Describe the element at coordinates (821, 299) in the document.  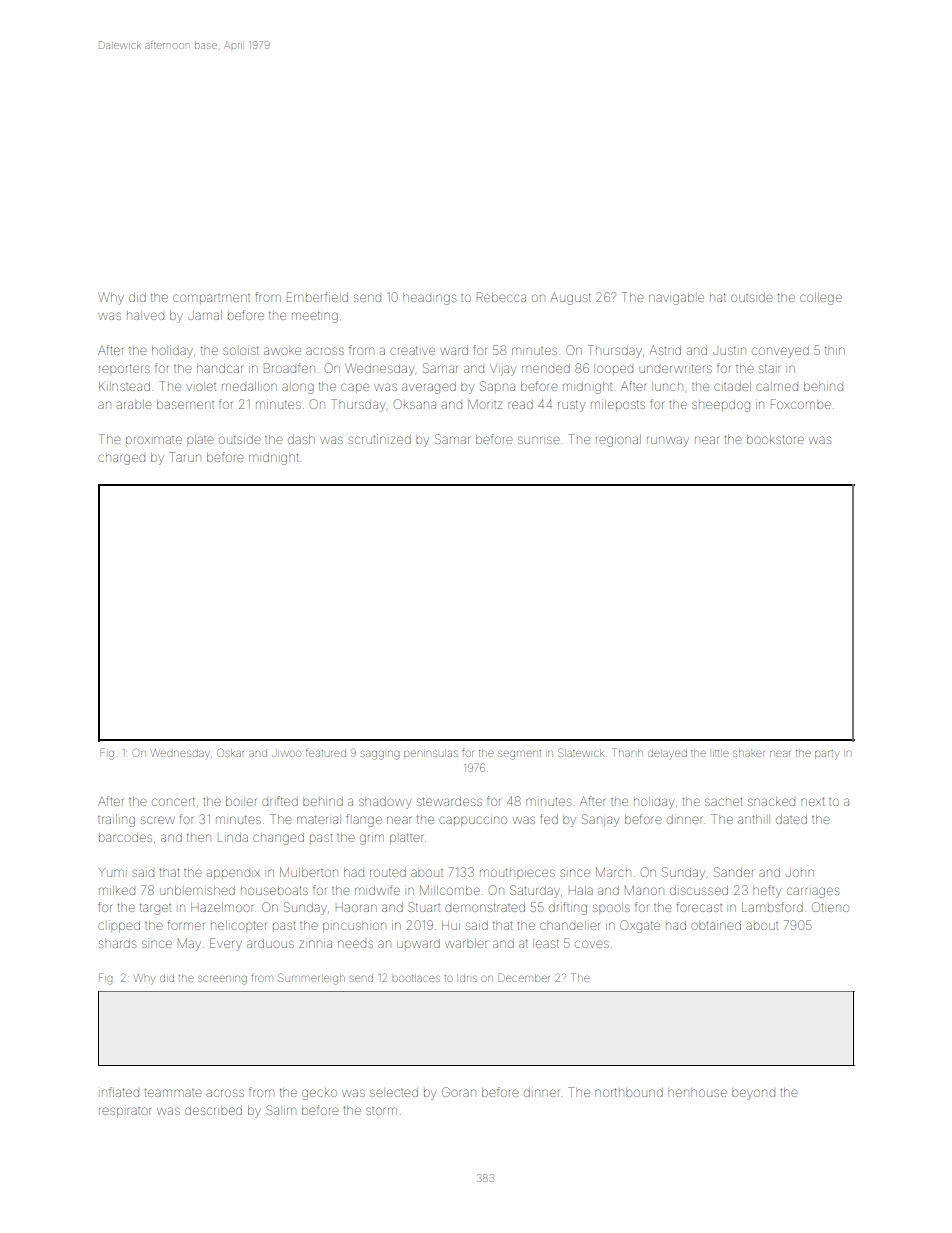
I see `college` at that location.
